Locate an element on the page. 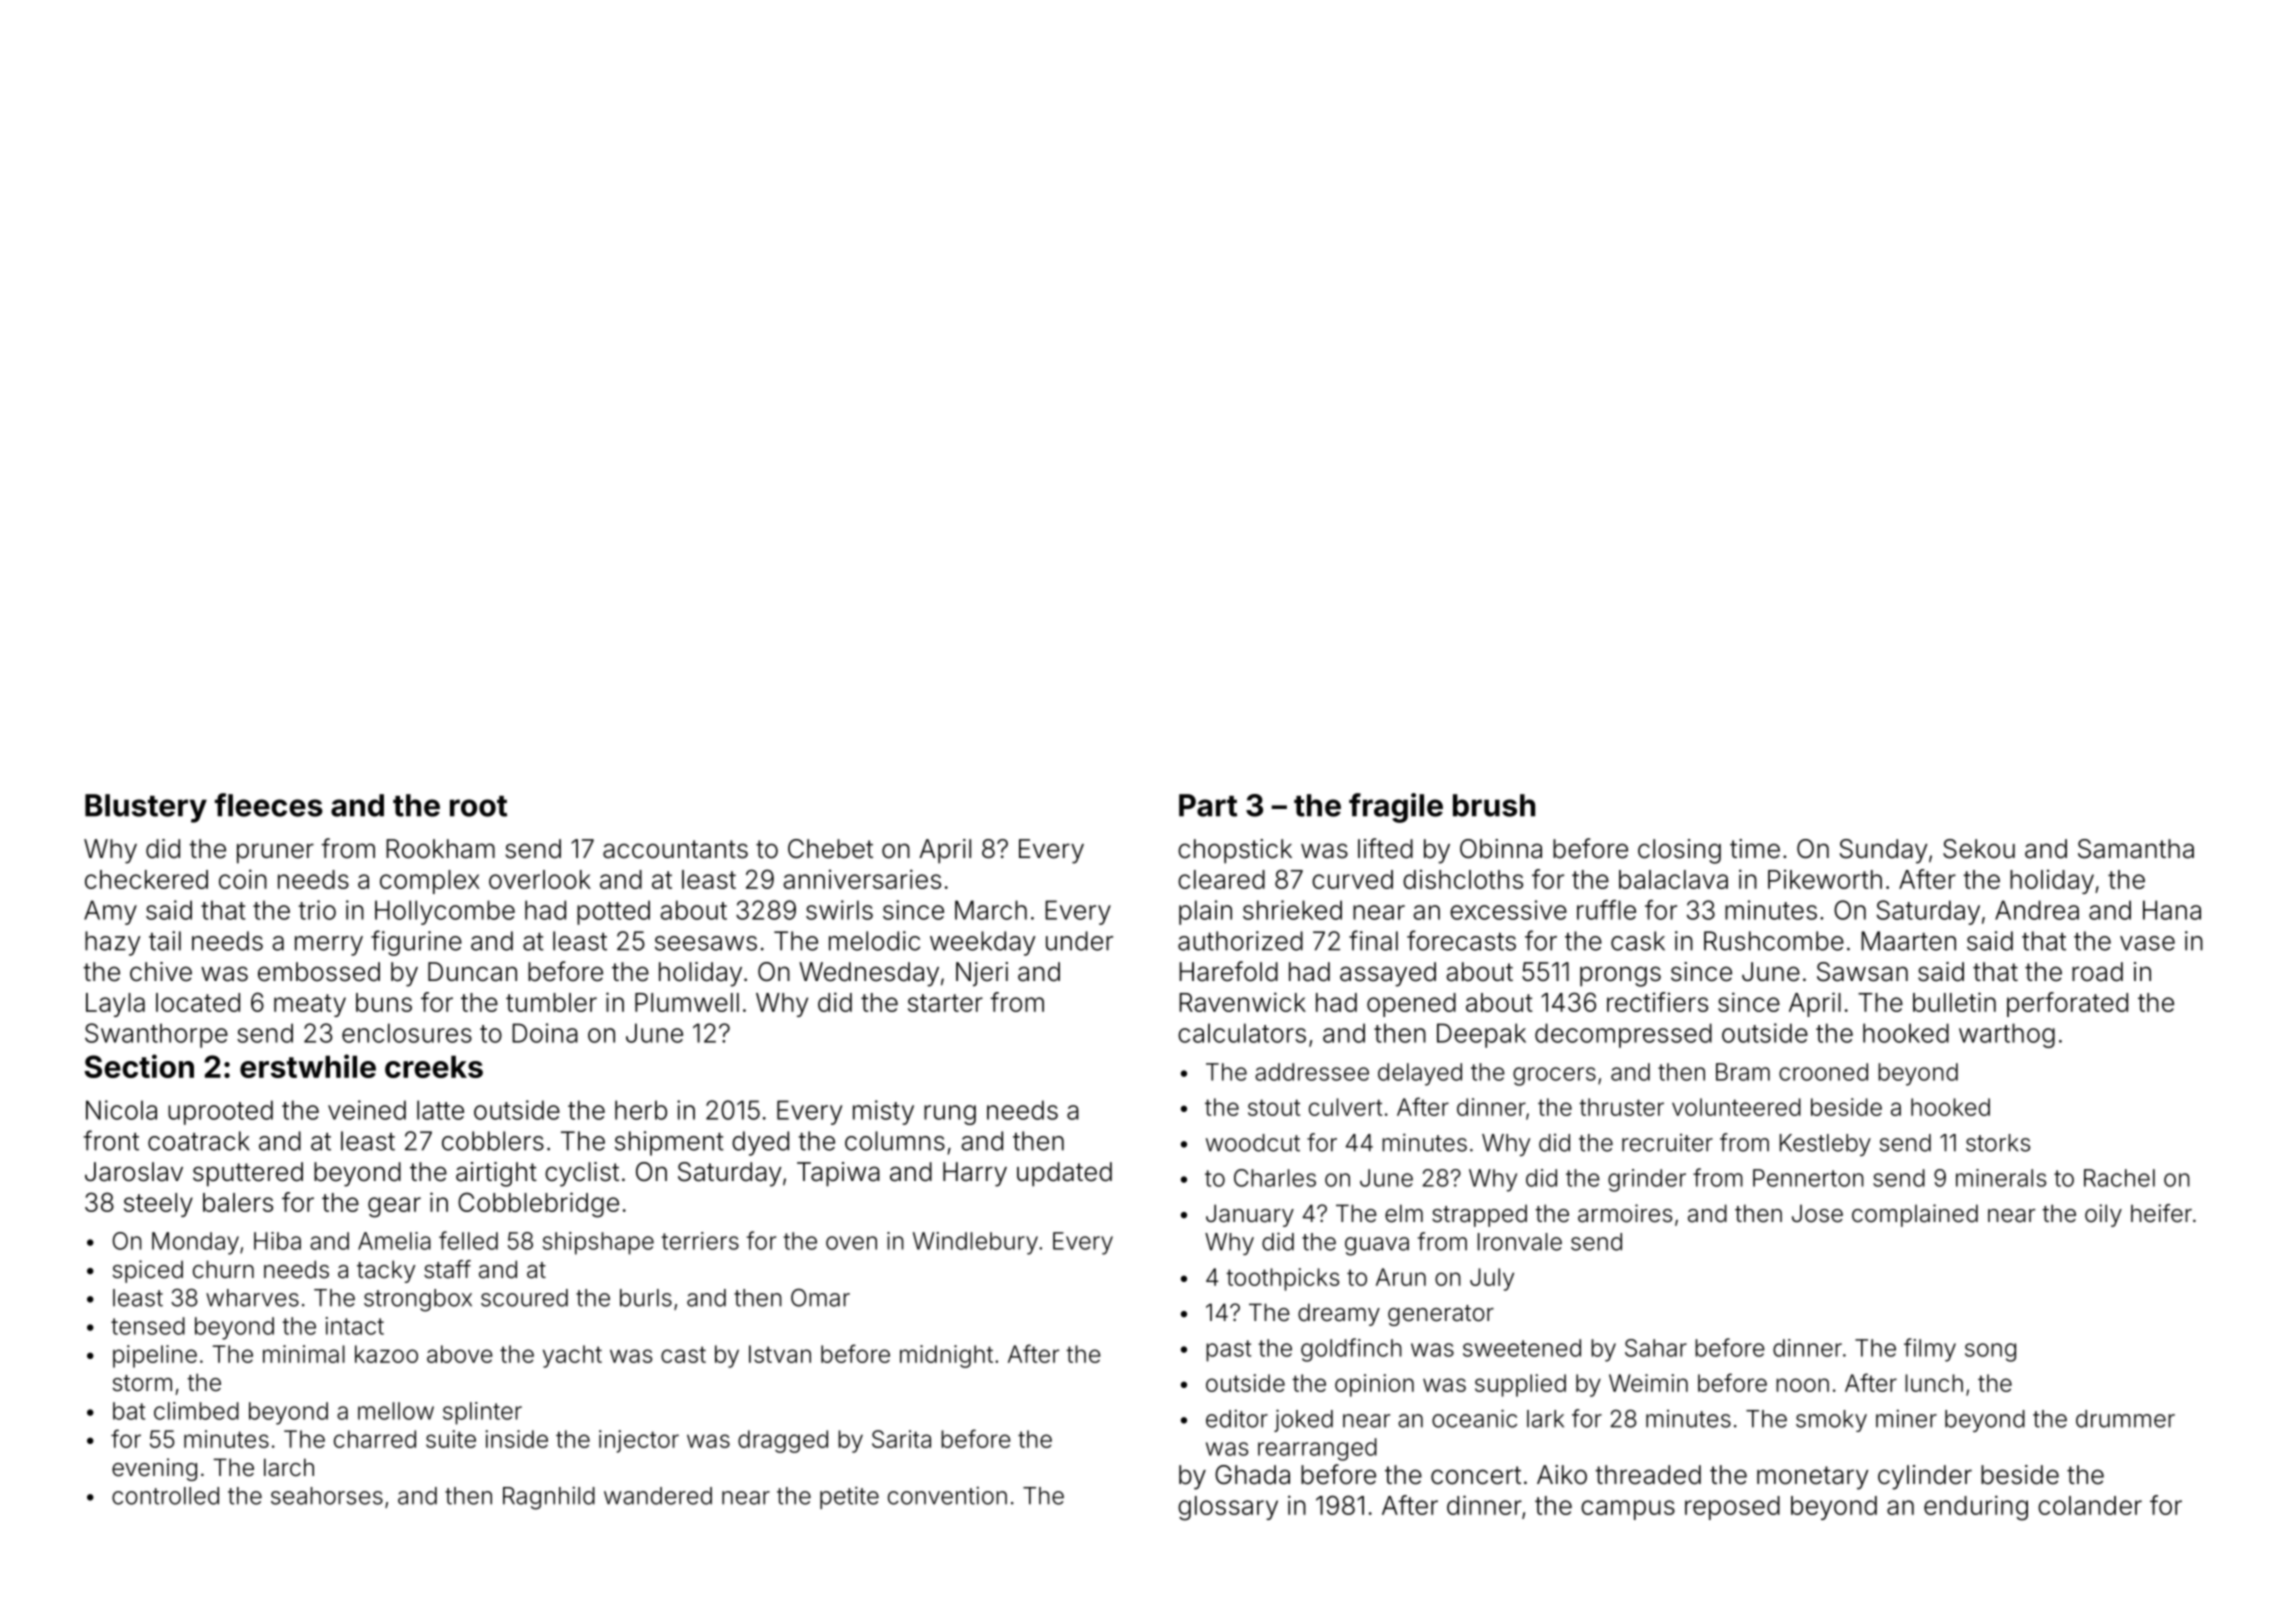  Istvan is located at coordinates (780, 1354).
